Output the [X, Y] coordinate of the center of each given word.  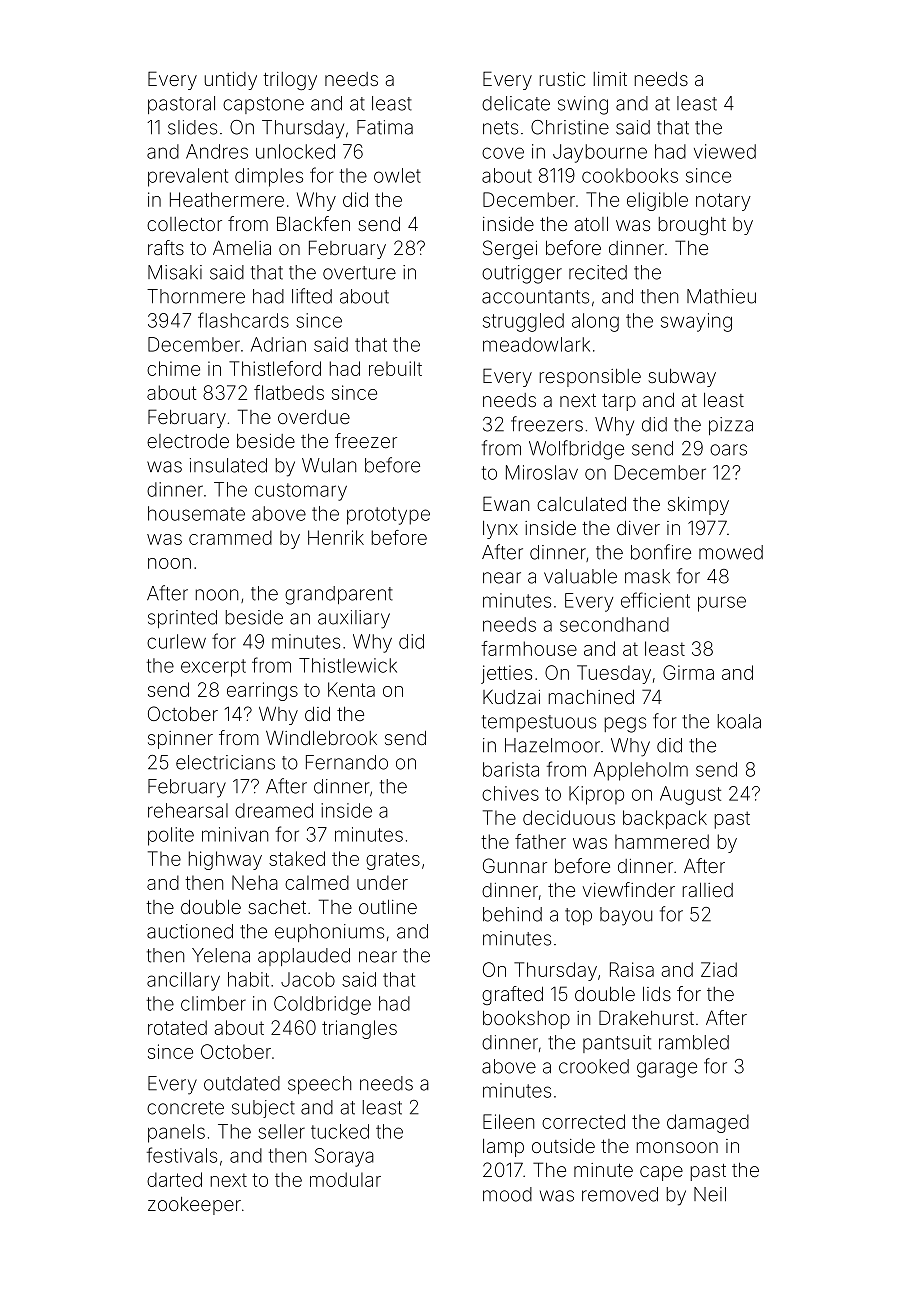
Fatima [385, 127]
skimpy [698, 506]
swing [583, 105]
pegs [625, 725]
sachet [277, 907]
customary [301, 492]
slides [192, 127]
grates [393, 861]
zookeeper [194, 1206]
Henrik [336, 537]
